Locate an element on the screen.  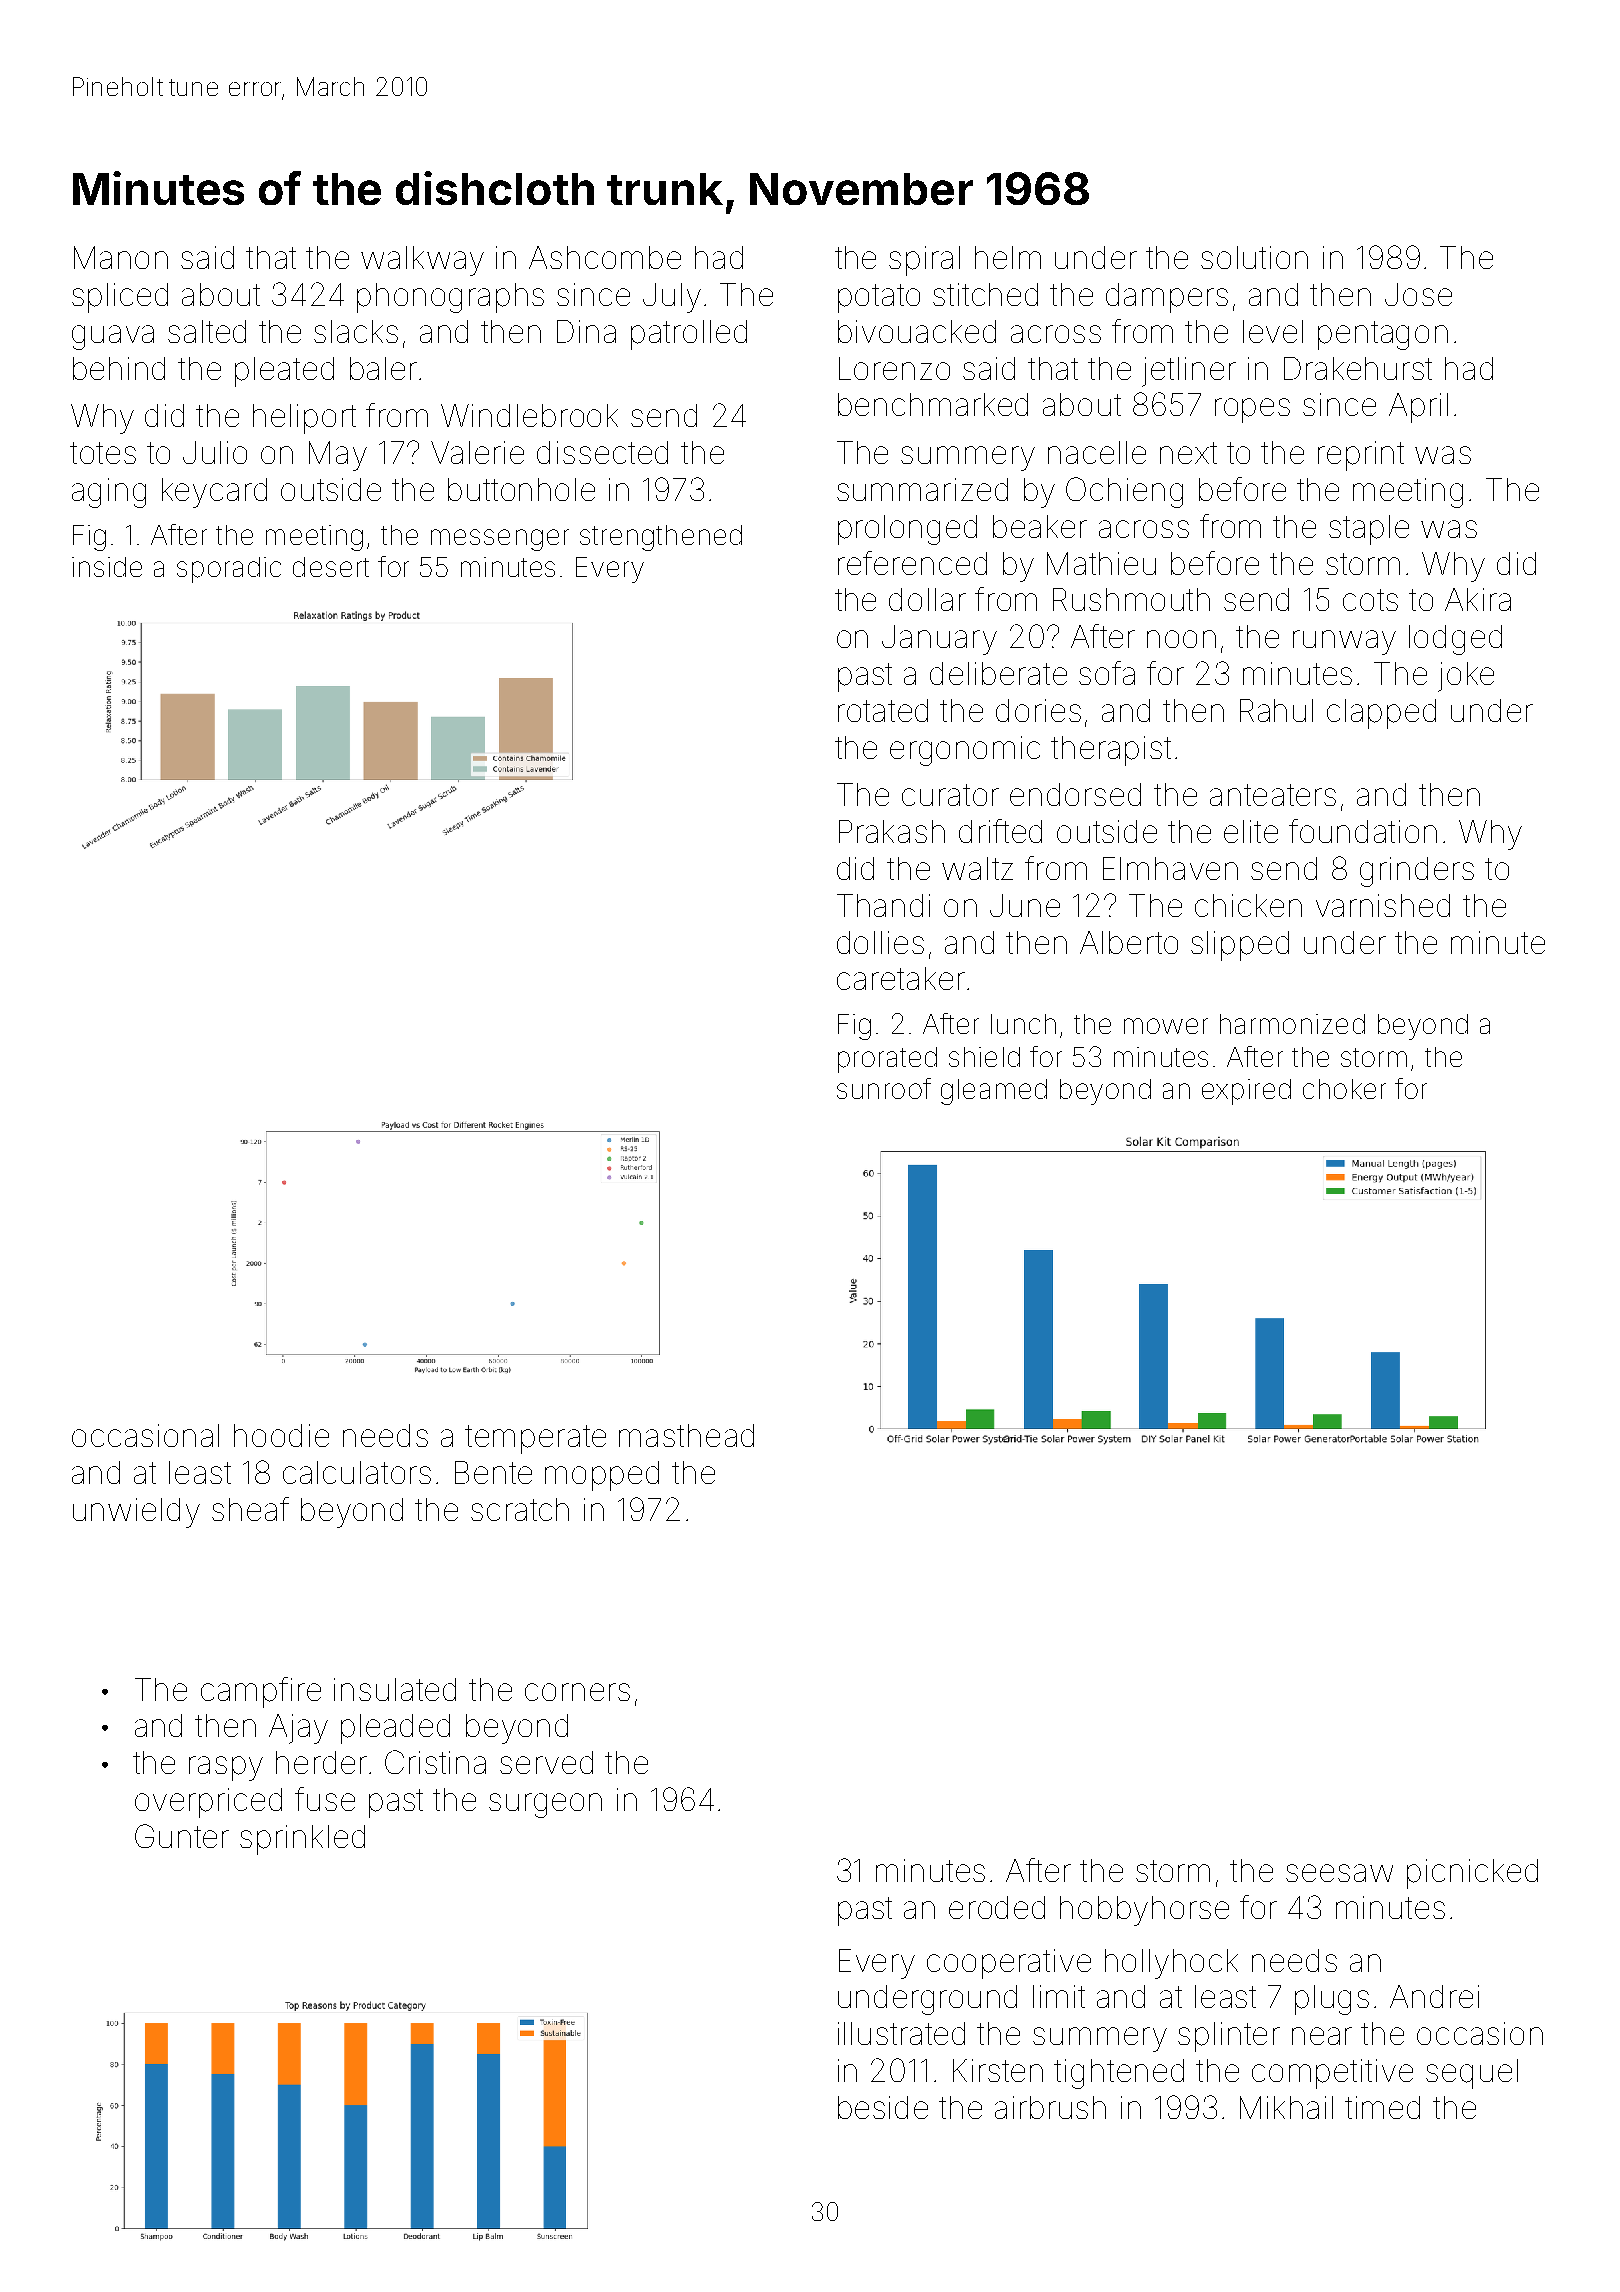
choker is located at coordinates (1344, 1089).
